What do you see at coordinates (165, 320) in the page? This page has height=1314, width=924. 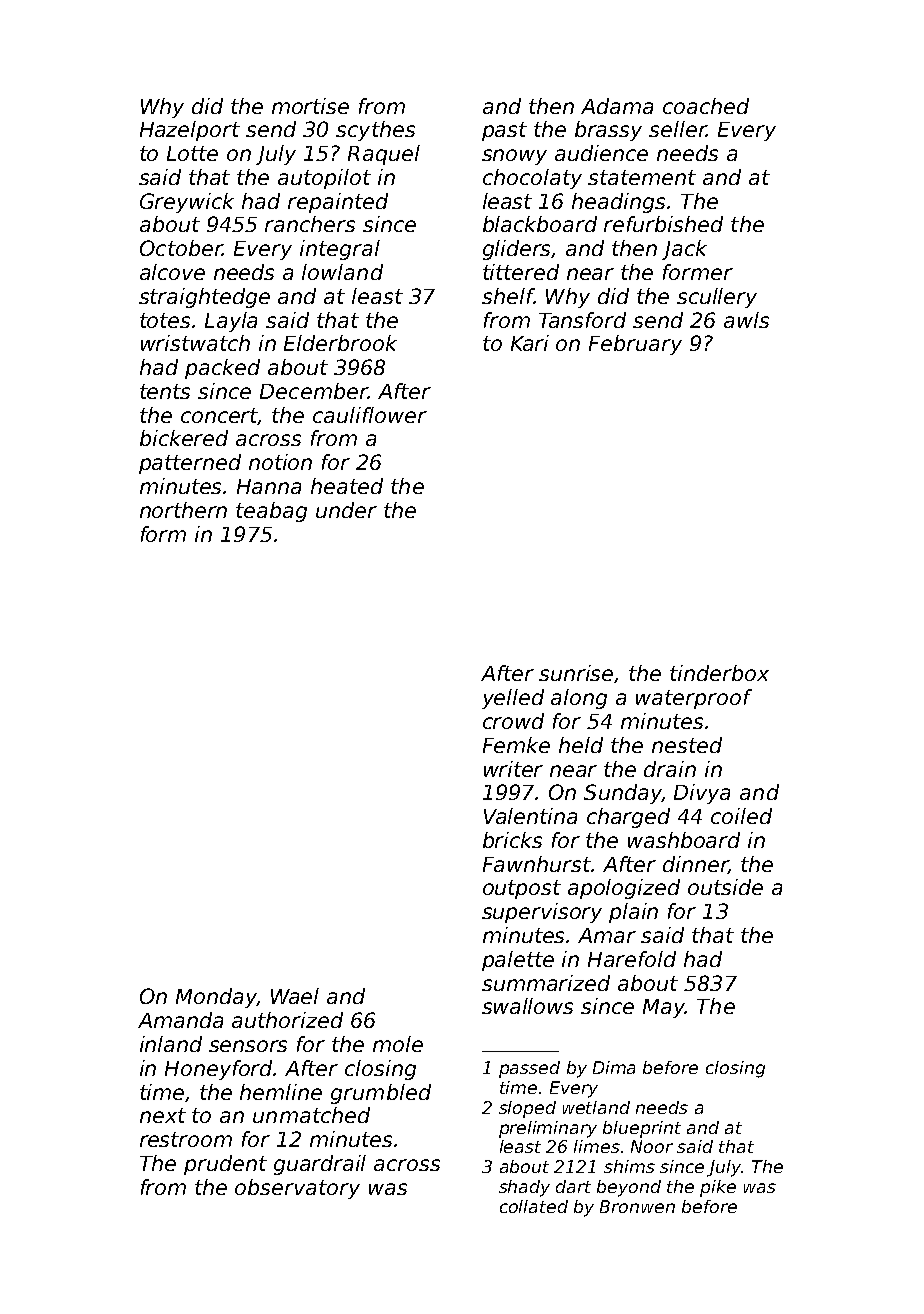 I see `totes` at bounding box center [165, 320].
